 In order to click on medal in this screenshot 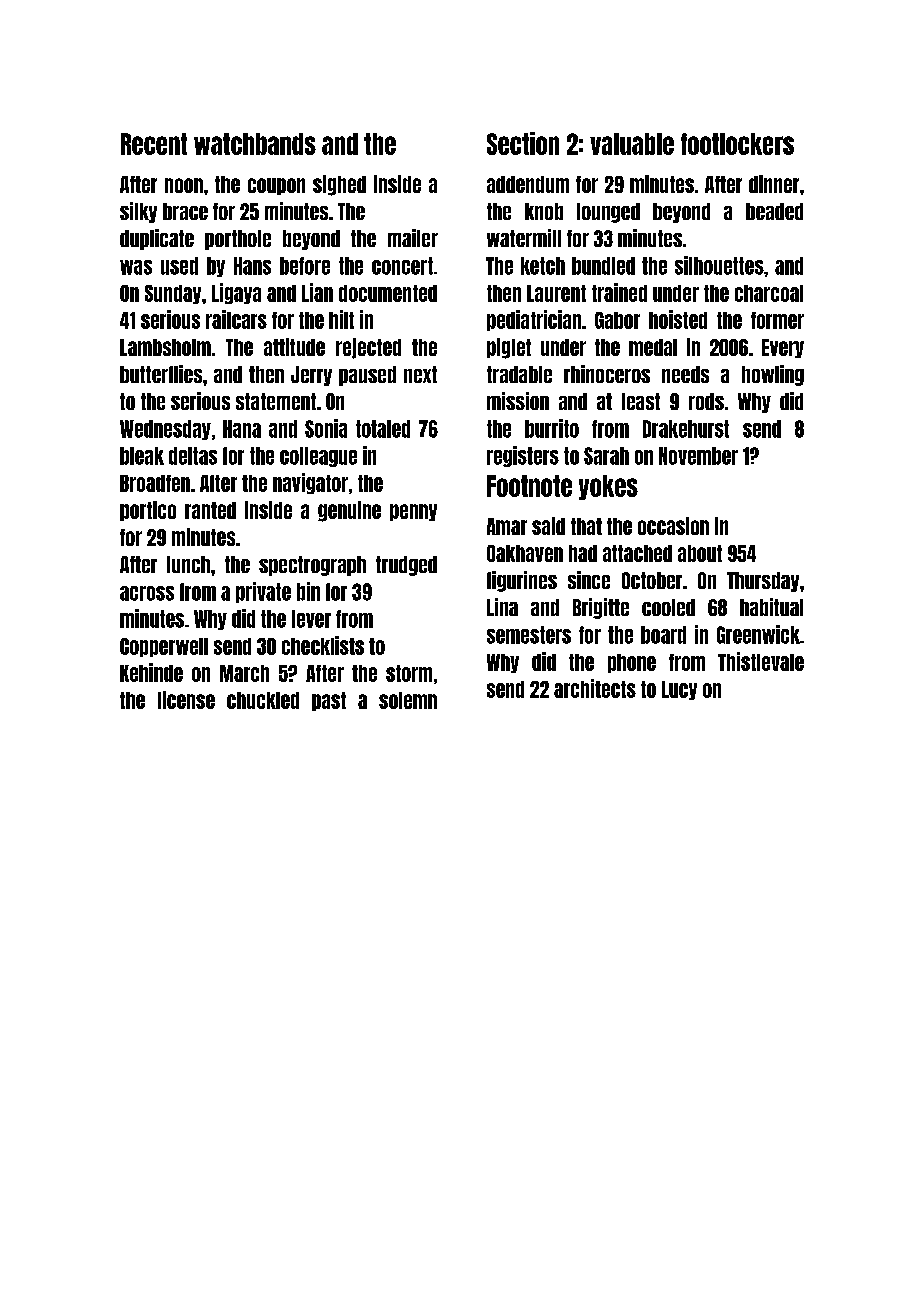, I will do `click(653, 347)`.
